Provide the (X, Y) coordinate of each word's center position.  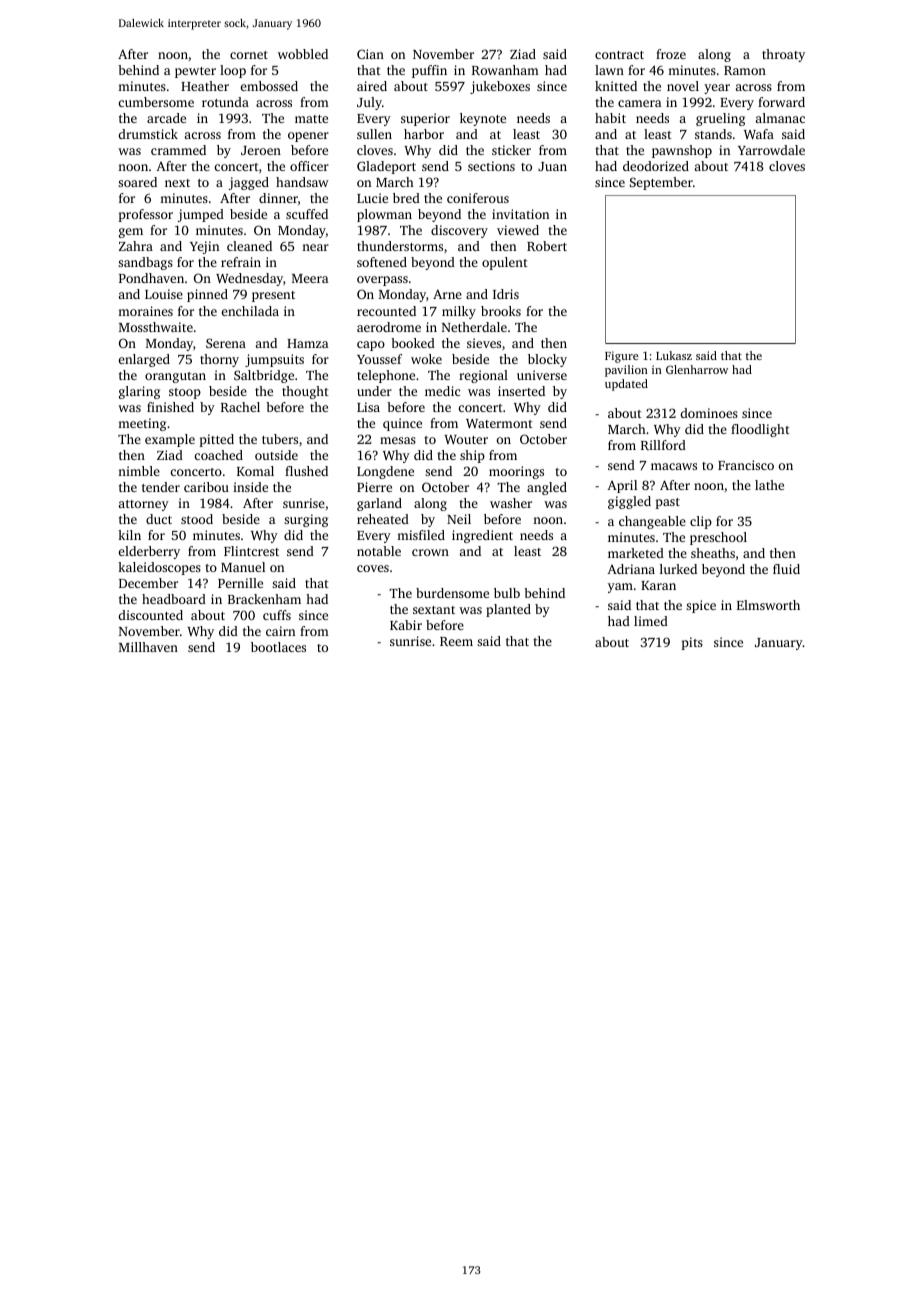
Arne (447, 294)
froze (671, 54)
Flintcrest (251, 551)
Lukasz (674, 355)
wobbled (303, 54)
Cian (370, 54)
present (273, 296)
